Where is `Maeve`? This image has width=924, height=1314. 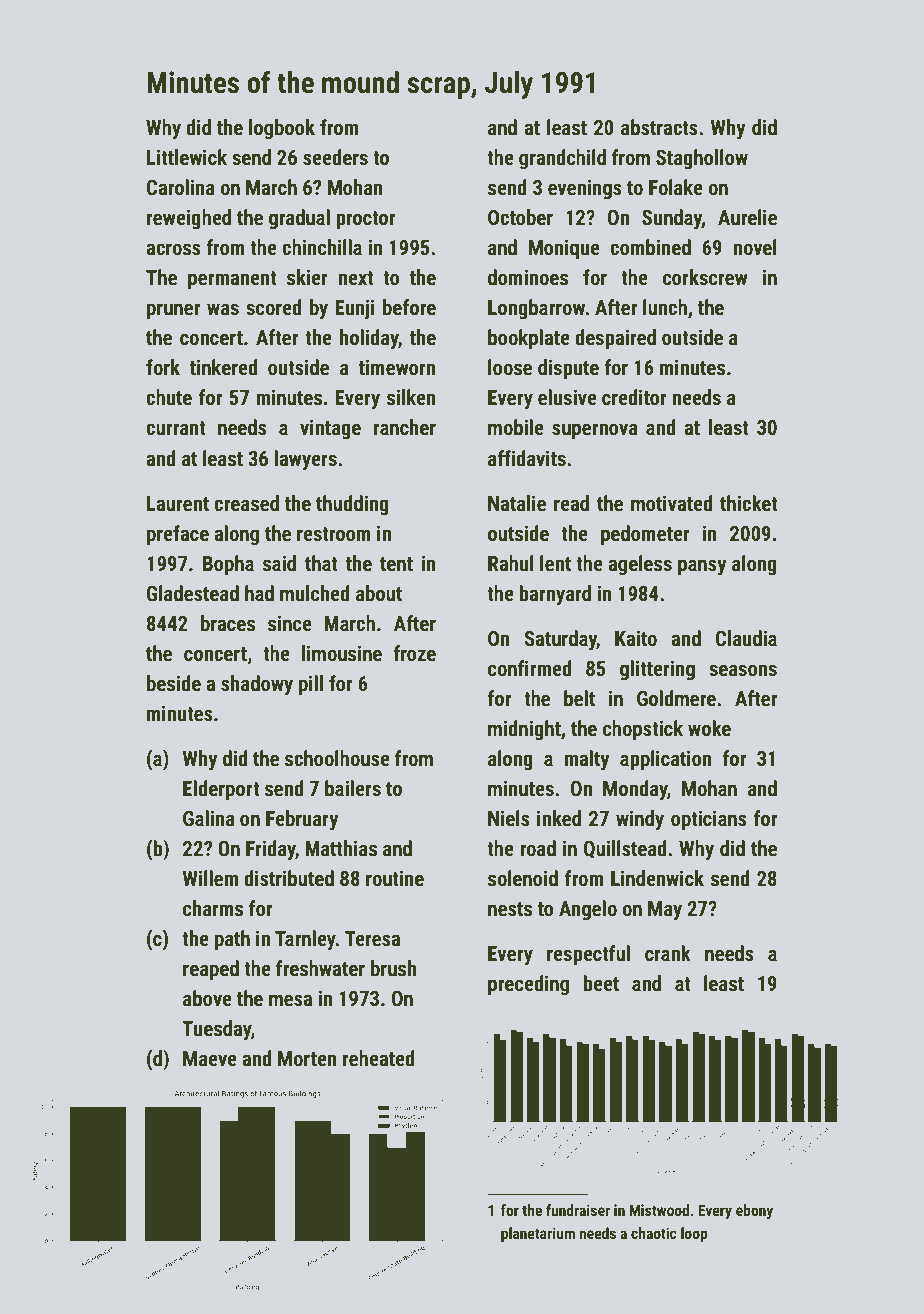 Maeve is located at coordinates (210, 1059).
